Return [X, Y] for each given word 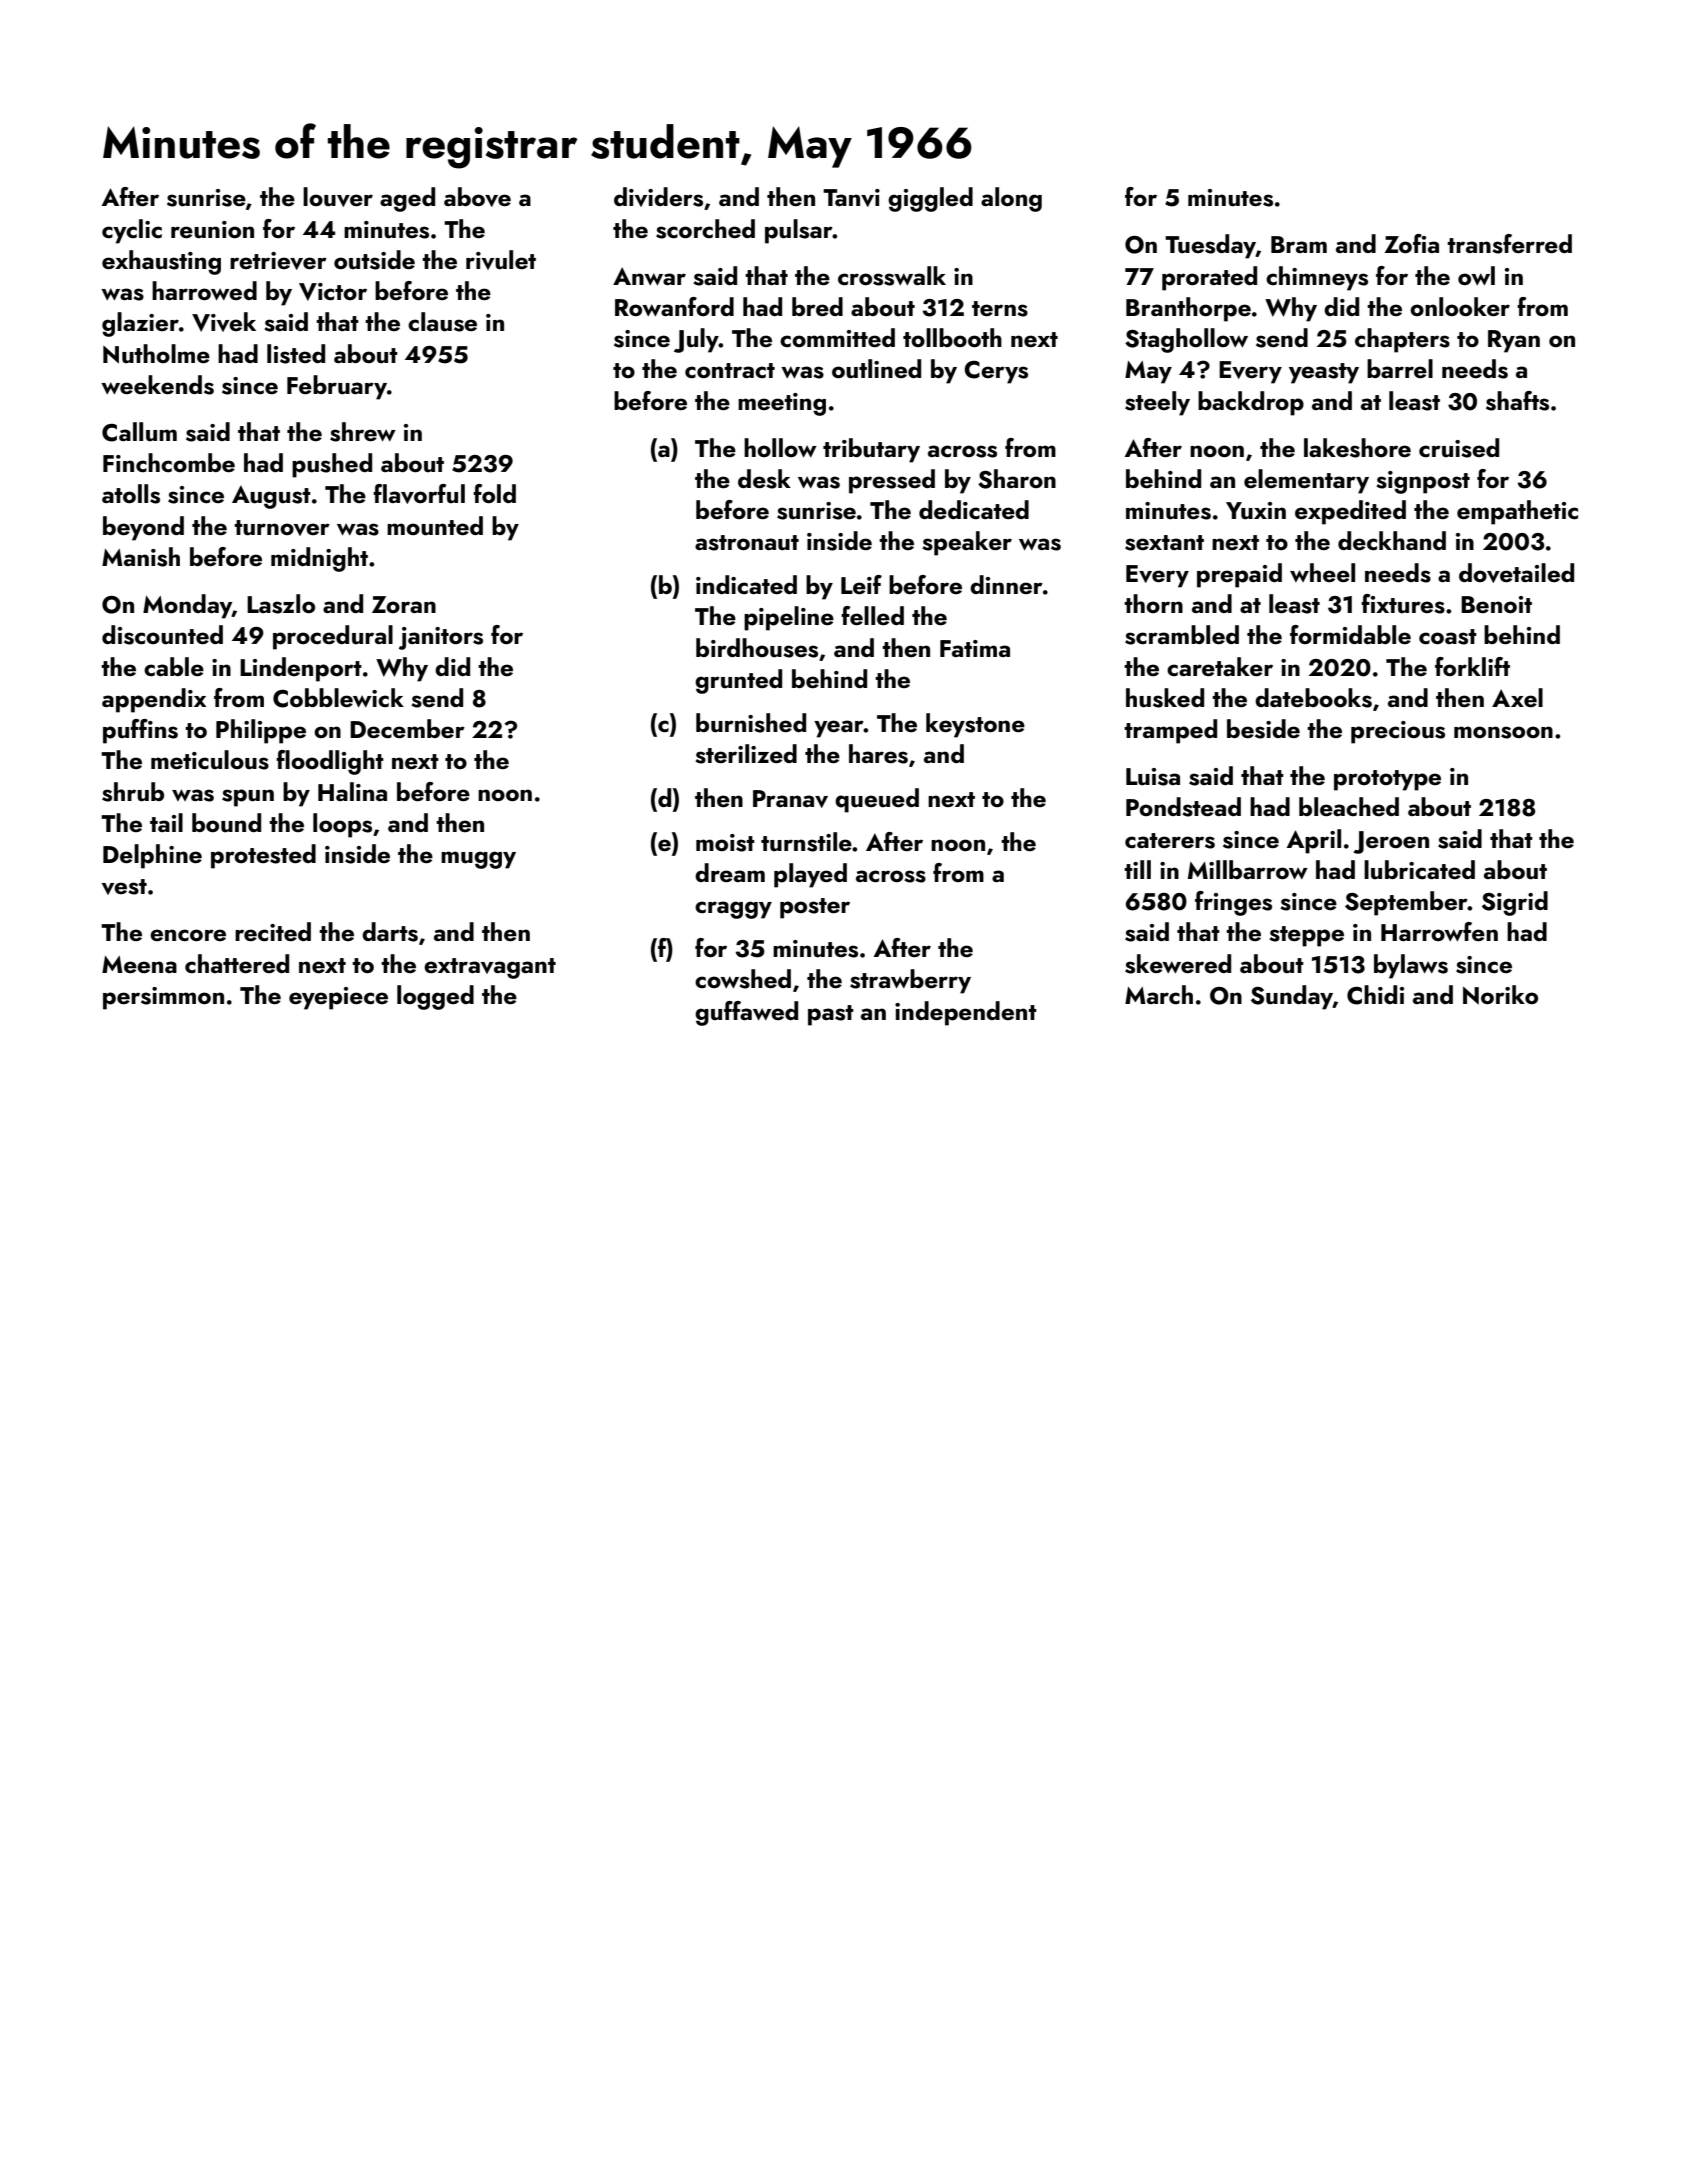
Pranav [790, 799]
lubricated [1419, 870]
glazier [140, 324]
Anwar [649, 276]
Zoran [404, 604]
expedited [1350, 512]
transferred [1509, 244]
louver [338, 197]
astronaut [747, 543]
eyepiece [338, 998]
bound [226, 823]
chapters [1402, 340]
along [1011, 199]
